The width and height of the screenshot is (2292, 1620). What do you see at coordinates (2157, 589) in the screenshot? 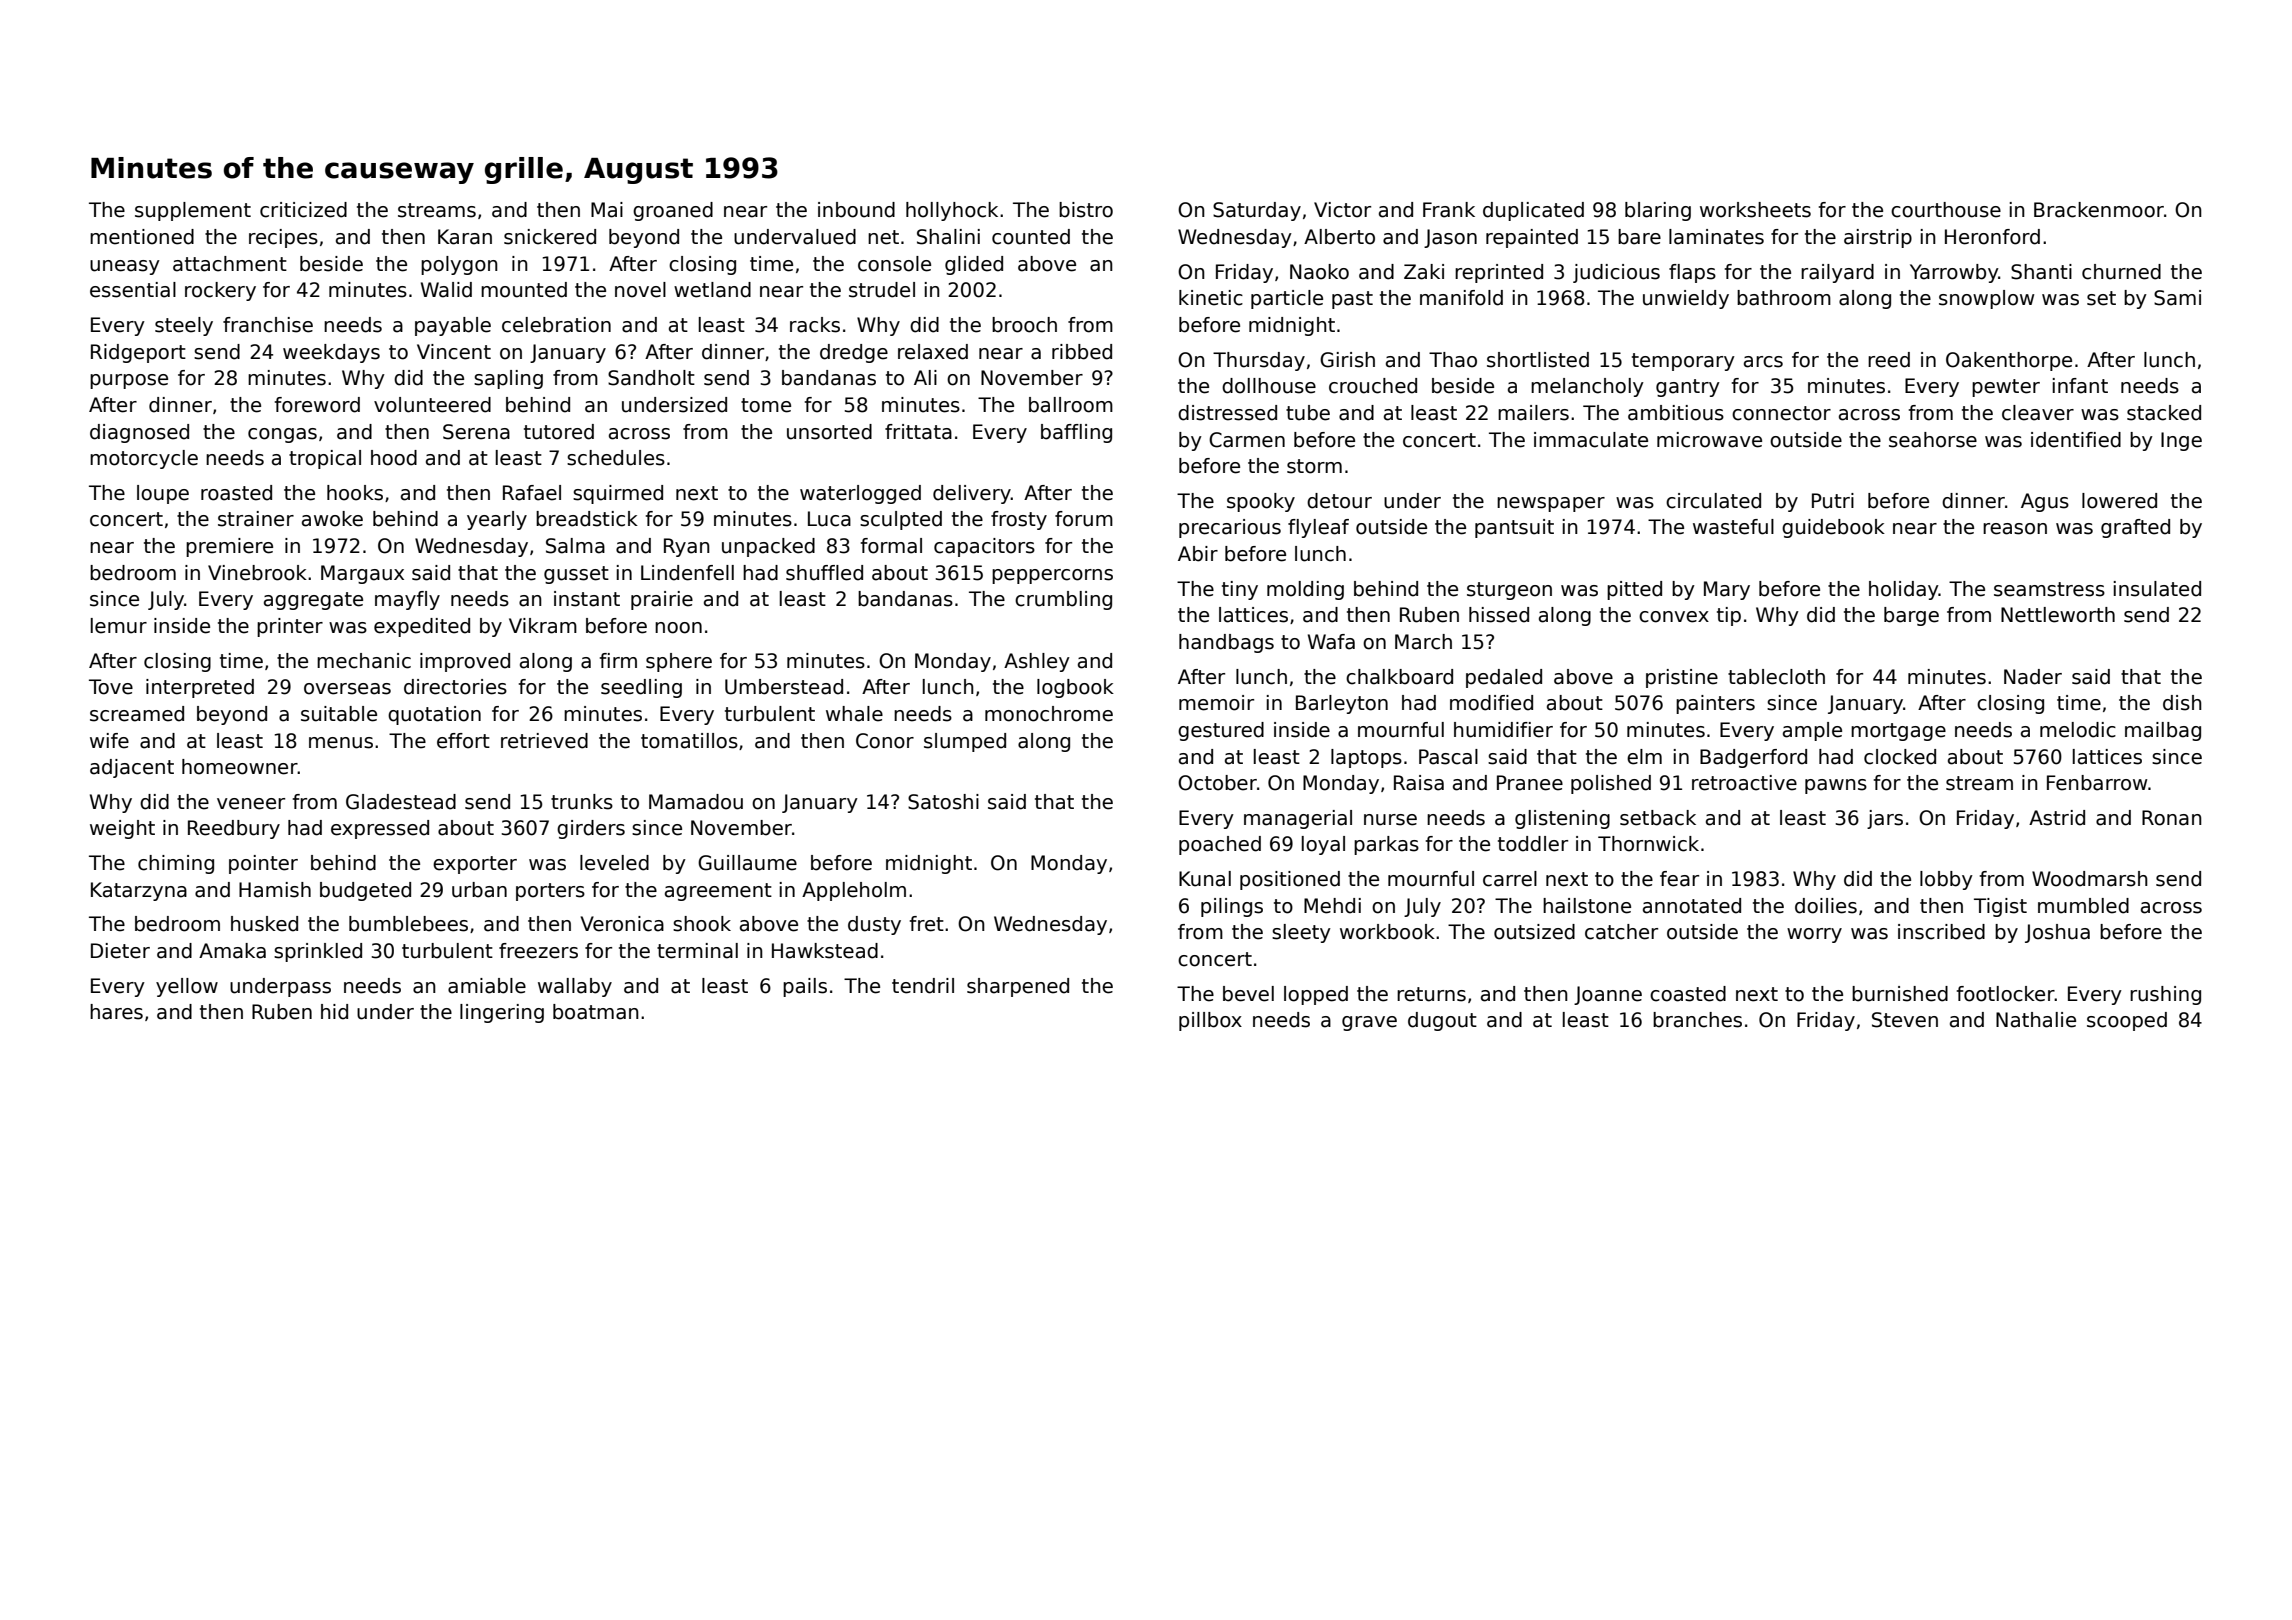
I see `insulated` at bounding box center [2157, 589].
